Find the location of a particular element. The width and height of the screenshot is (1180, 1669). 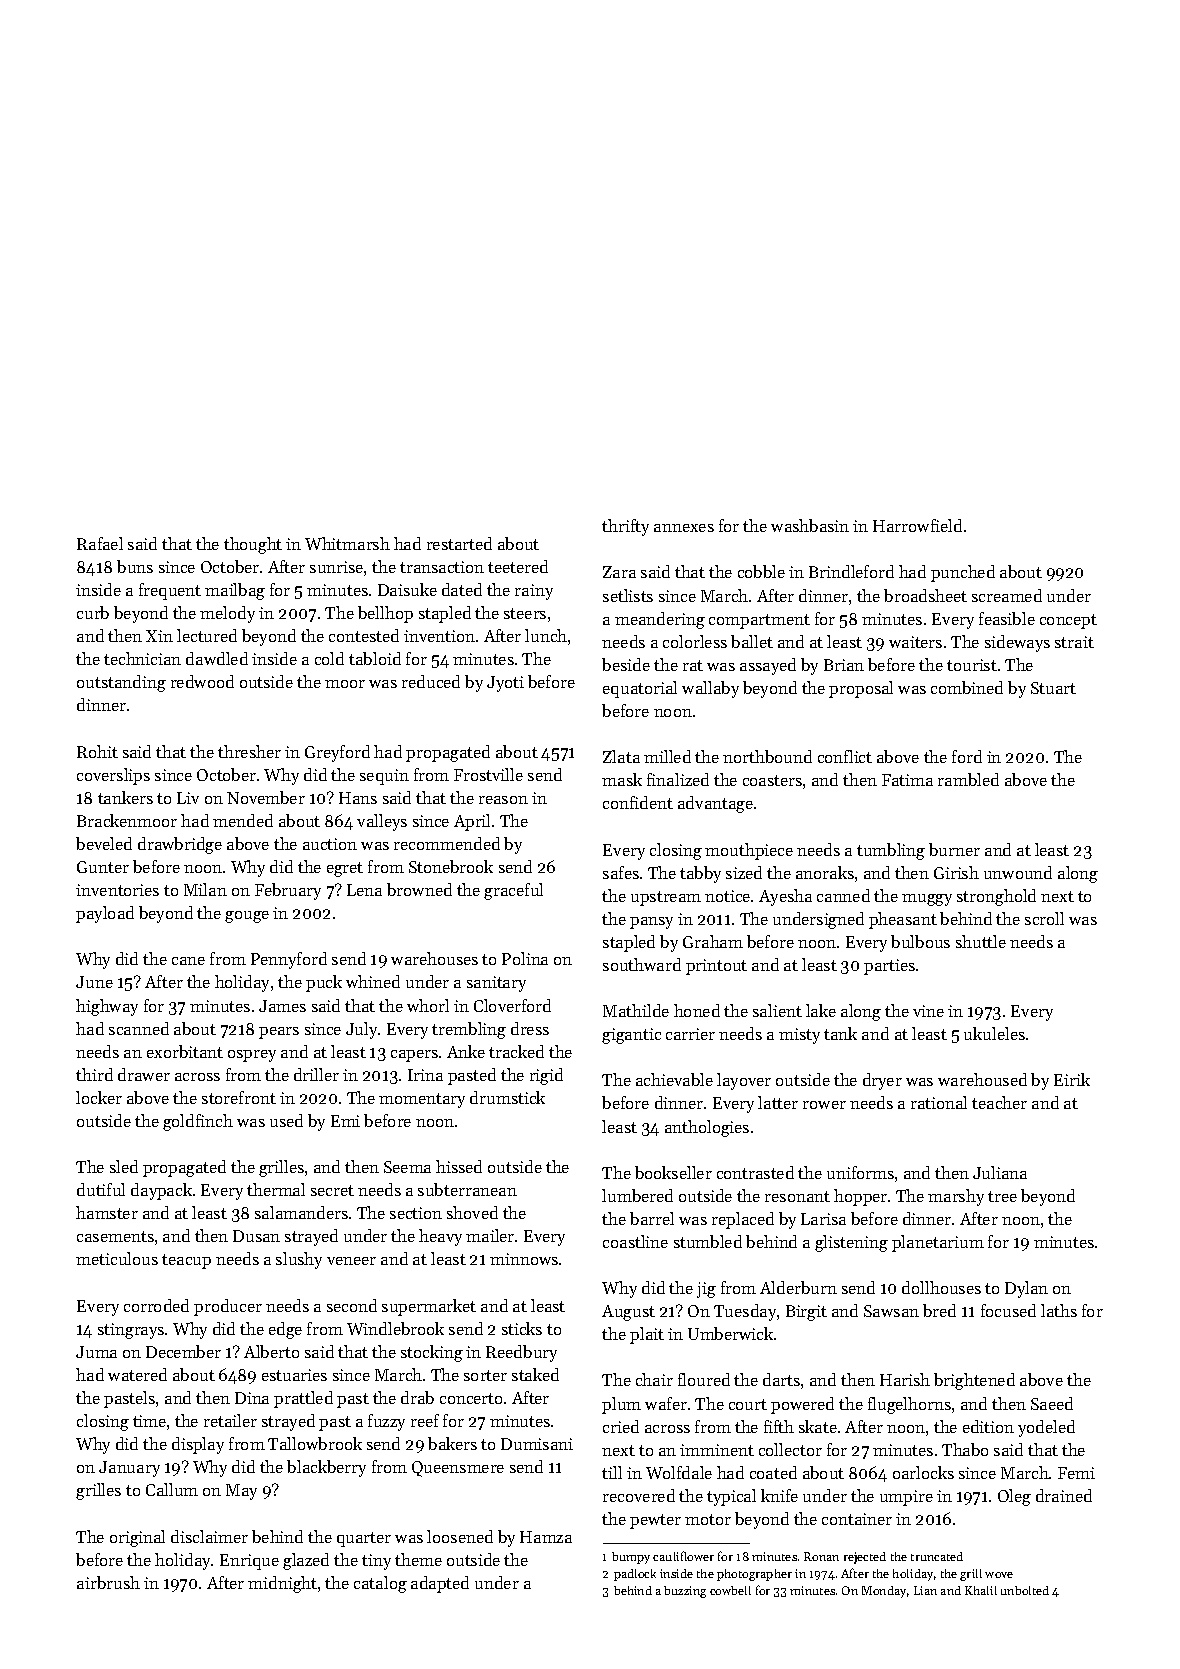

proposal is located at coordinates (861, 689).
